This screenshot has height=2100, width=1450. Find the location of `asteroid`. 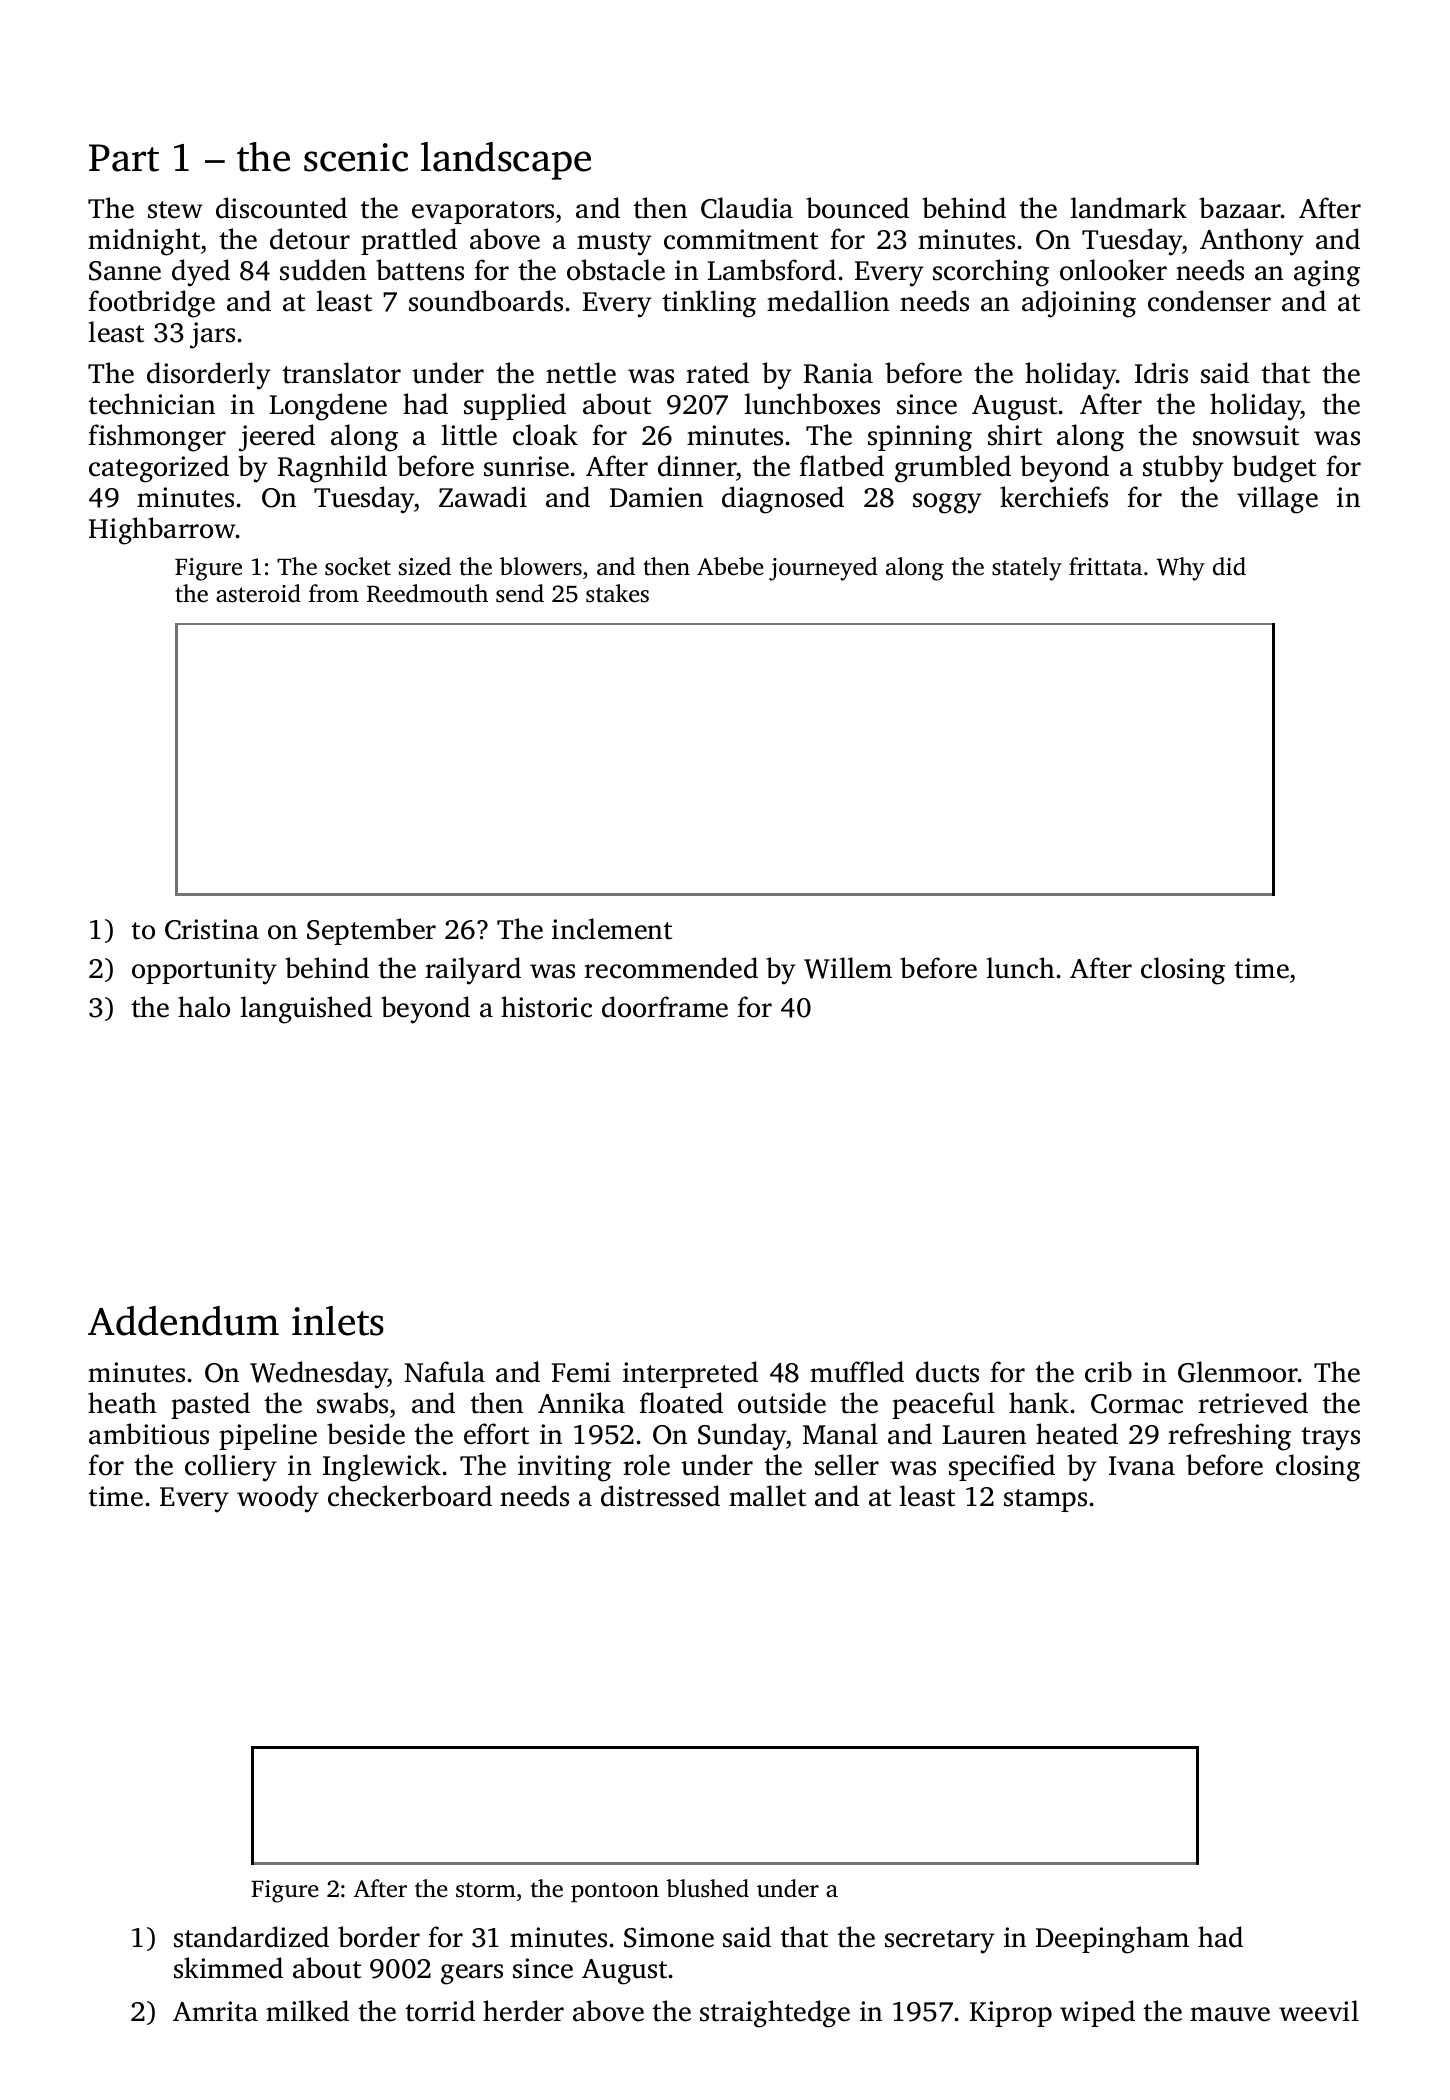

asteroid is located at coordinates (258, 593).
